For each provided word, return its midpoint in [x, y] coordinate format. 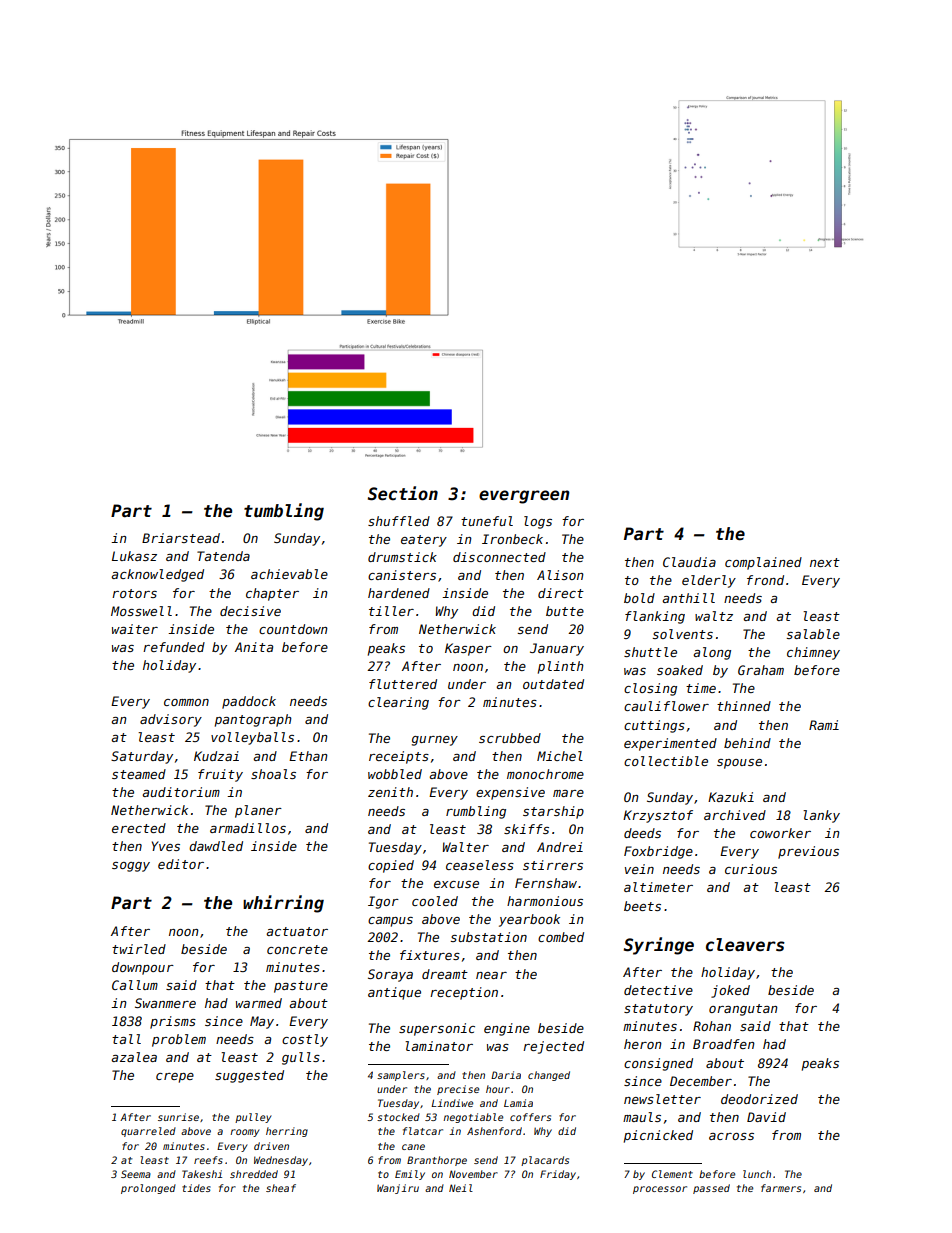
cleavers [745, 945]
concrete [297, 949]
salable [813, 634]
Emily [410, 1175]
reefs [208, 1160]
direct [561, 593]
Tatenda [223, 556]
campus [390, 922]
